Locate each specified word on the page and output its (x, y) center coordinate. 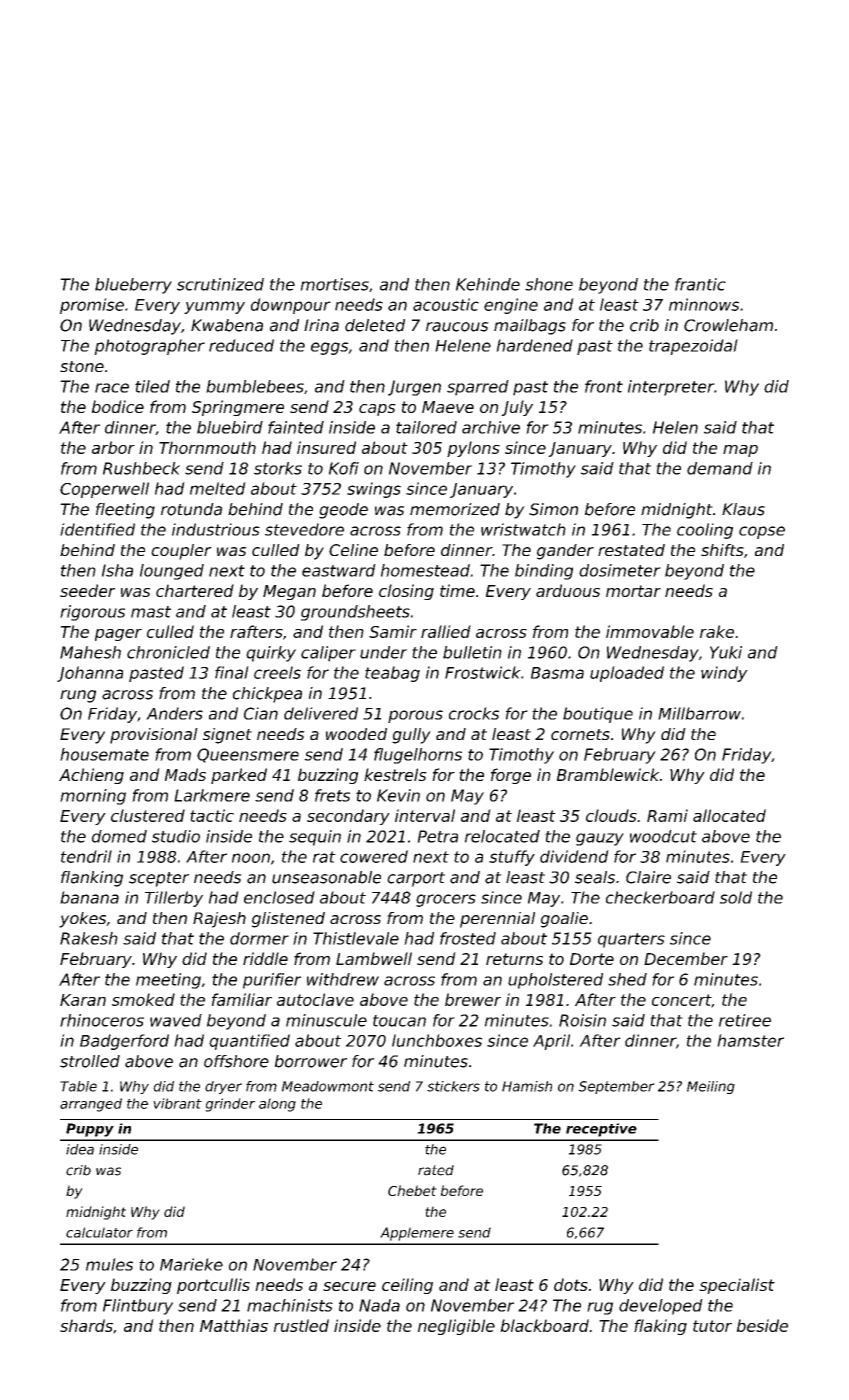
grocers (446, 900)
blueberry (133, 286)
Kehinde (488, 284)
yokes (82, 920)
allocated (729, 815)
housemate (104, 754)
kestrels (395, 774)
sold (736, 897)
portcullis (213, 1286)
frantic (700, 284)
